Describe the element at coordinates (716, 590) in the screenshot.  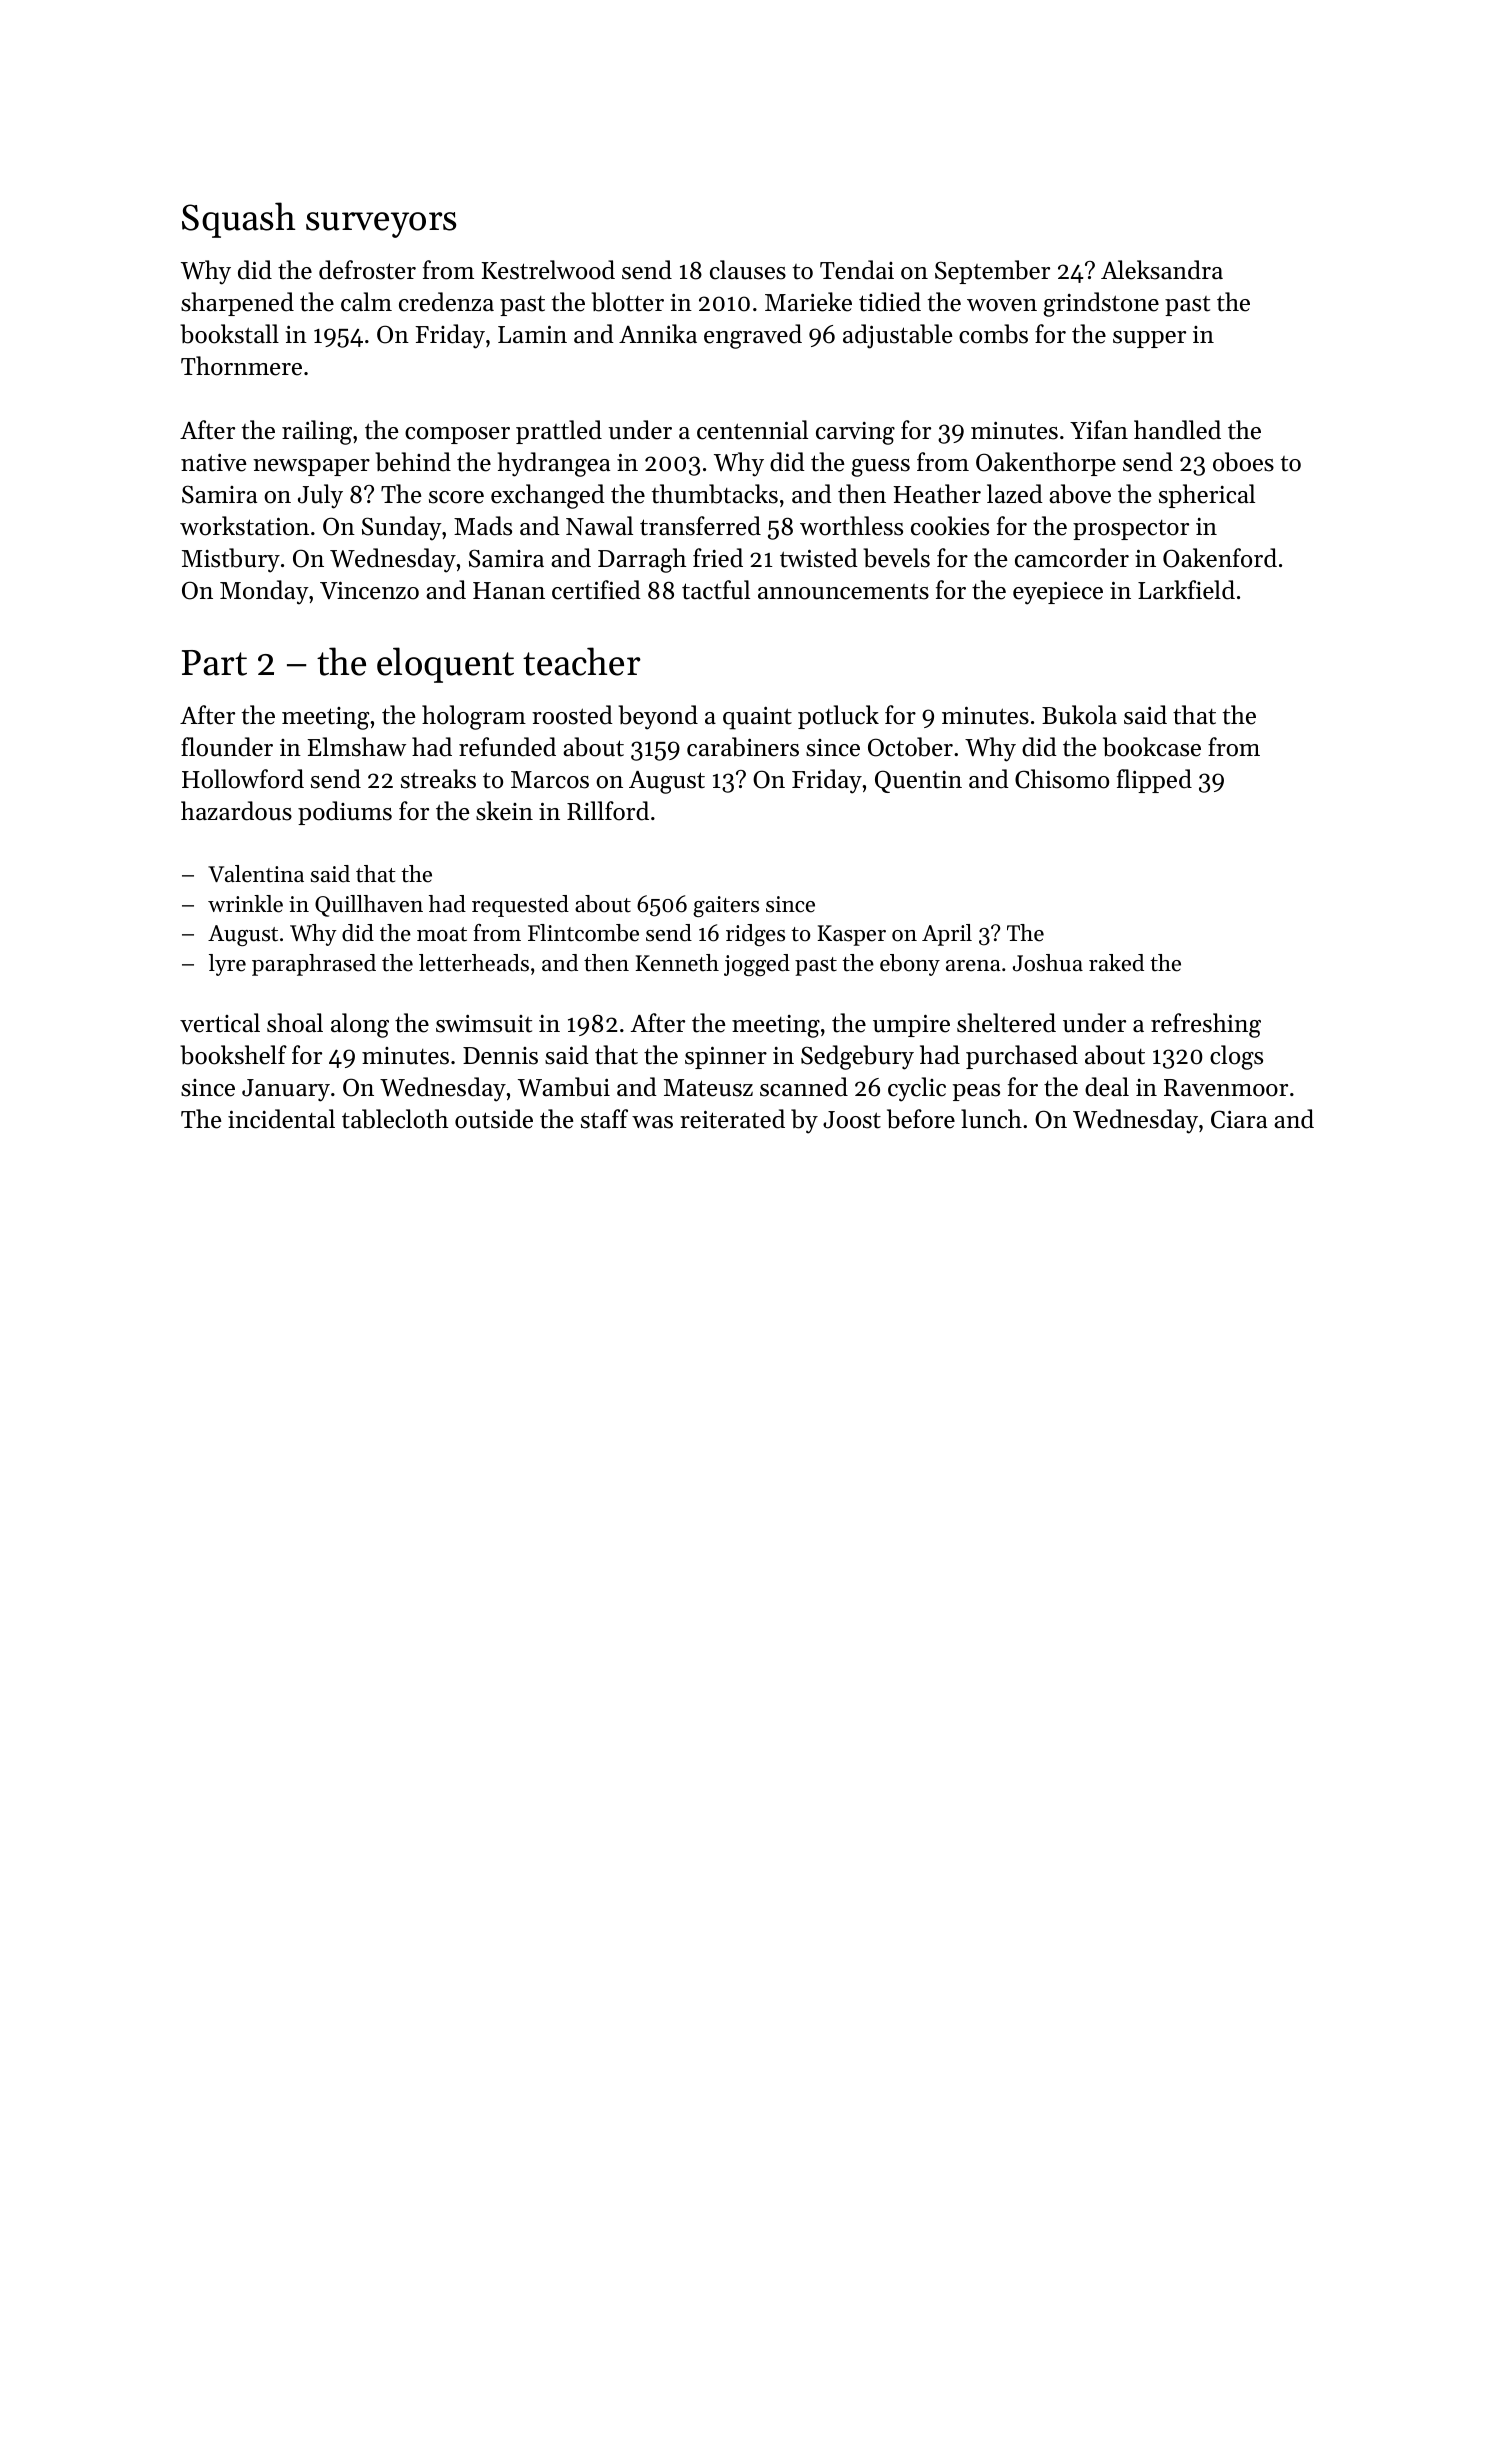
I see `tactful` at that location.
